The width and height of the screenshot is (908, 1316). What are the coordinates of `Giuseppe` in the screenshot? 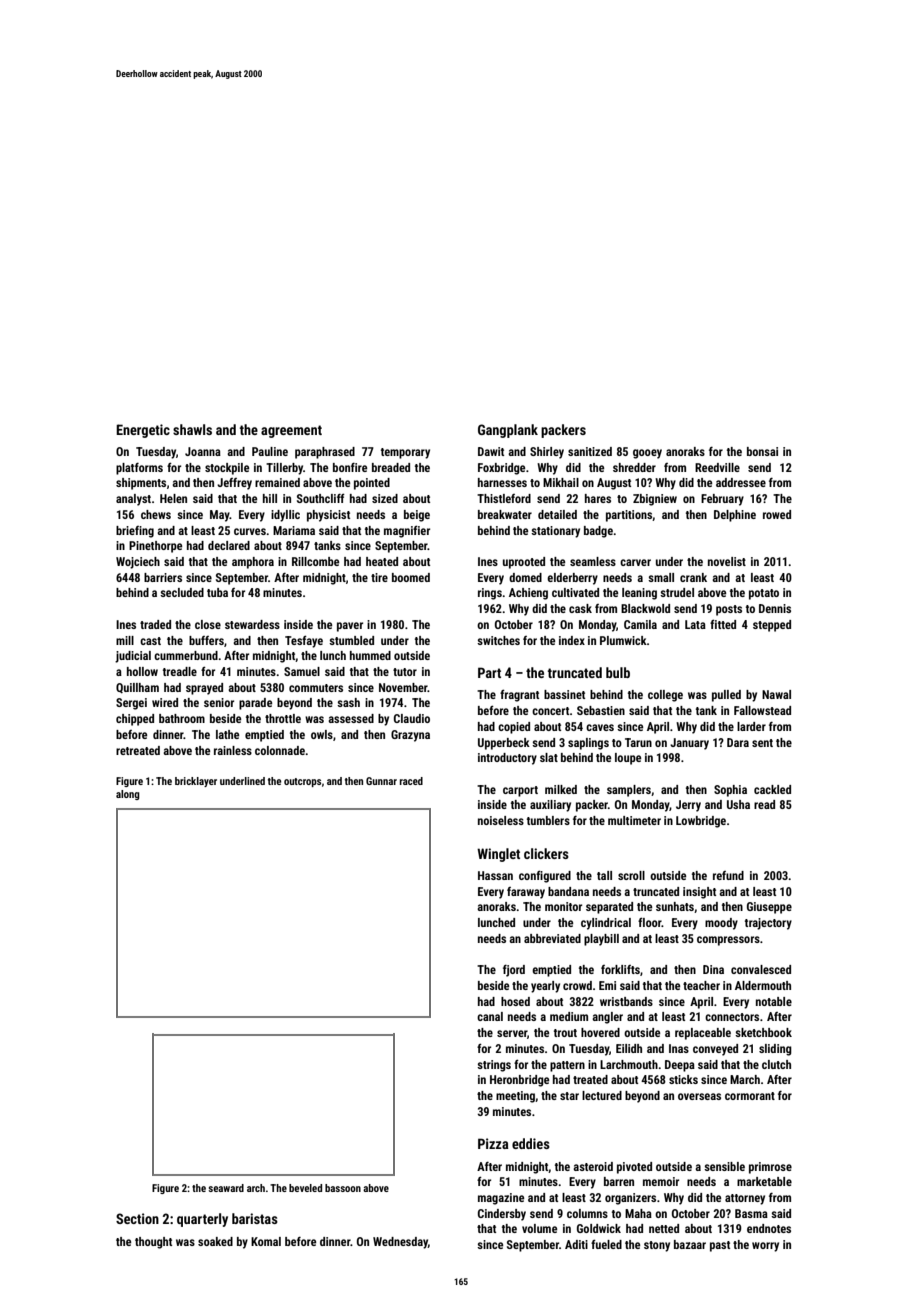 It's located at (769, 908).
